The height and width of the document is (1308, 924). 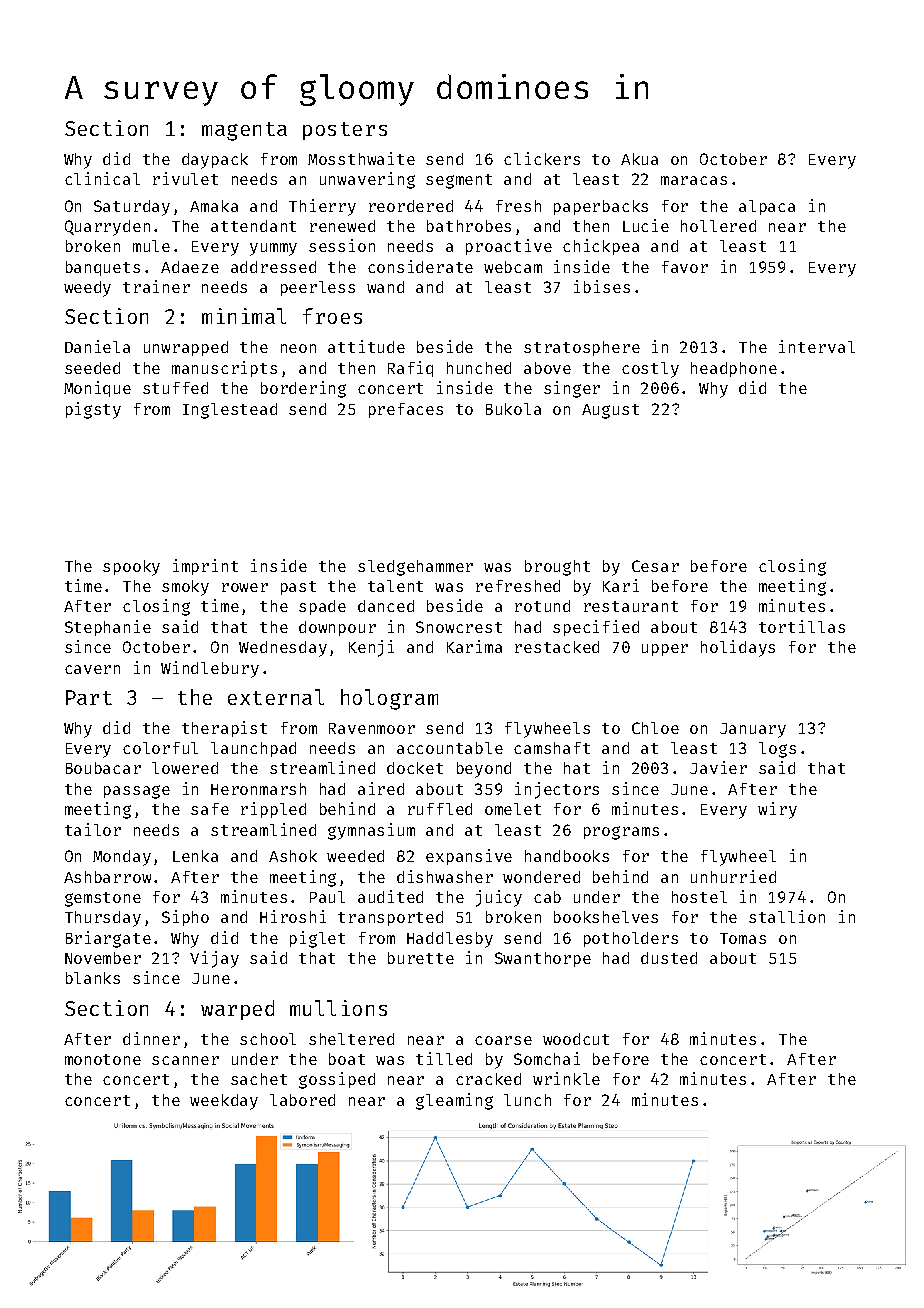 What do you see at coordinates (738, 648) in the document?
I see `holidays` at bounding box center [738, 648].
